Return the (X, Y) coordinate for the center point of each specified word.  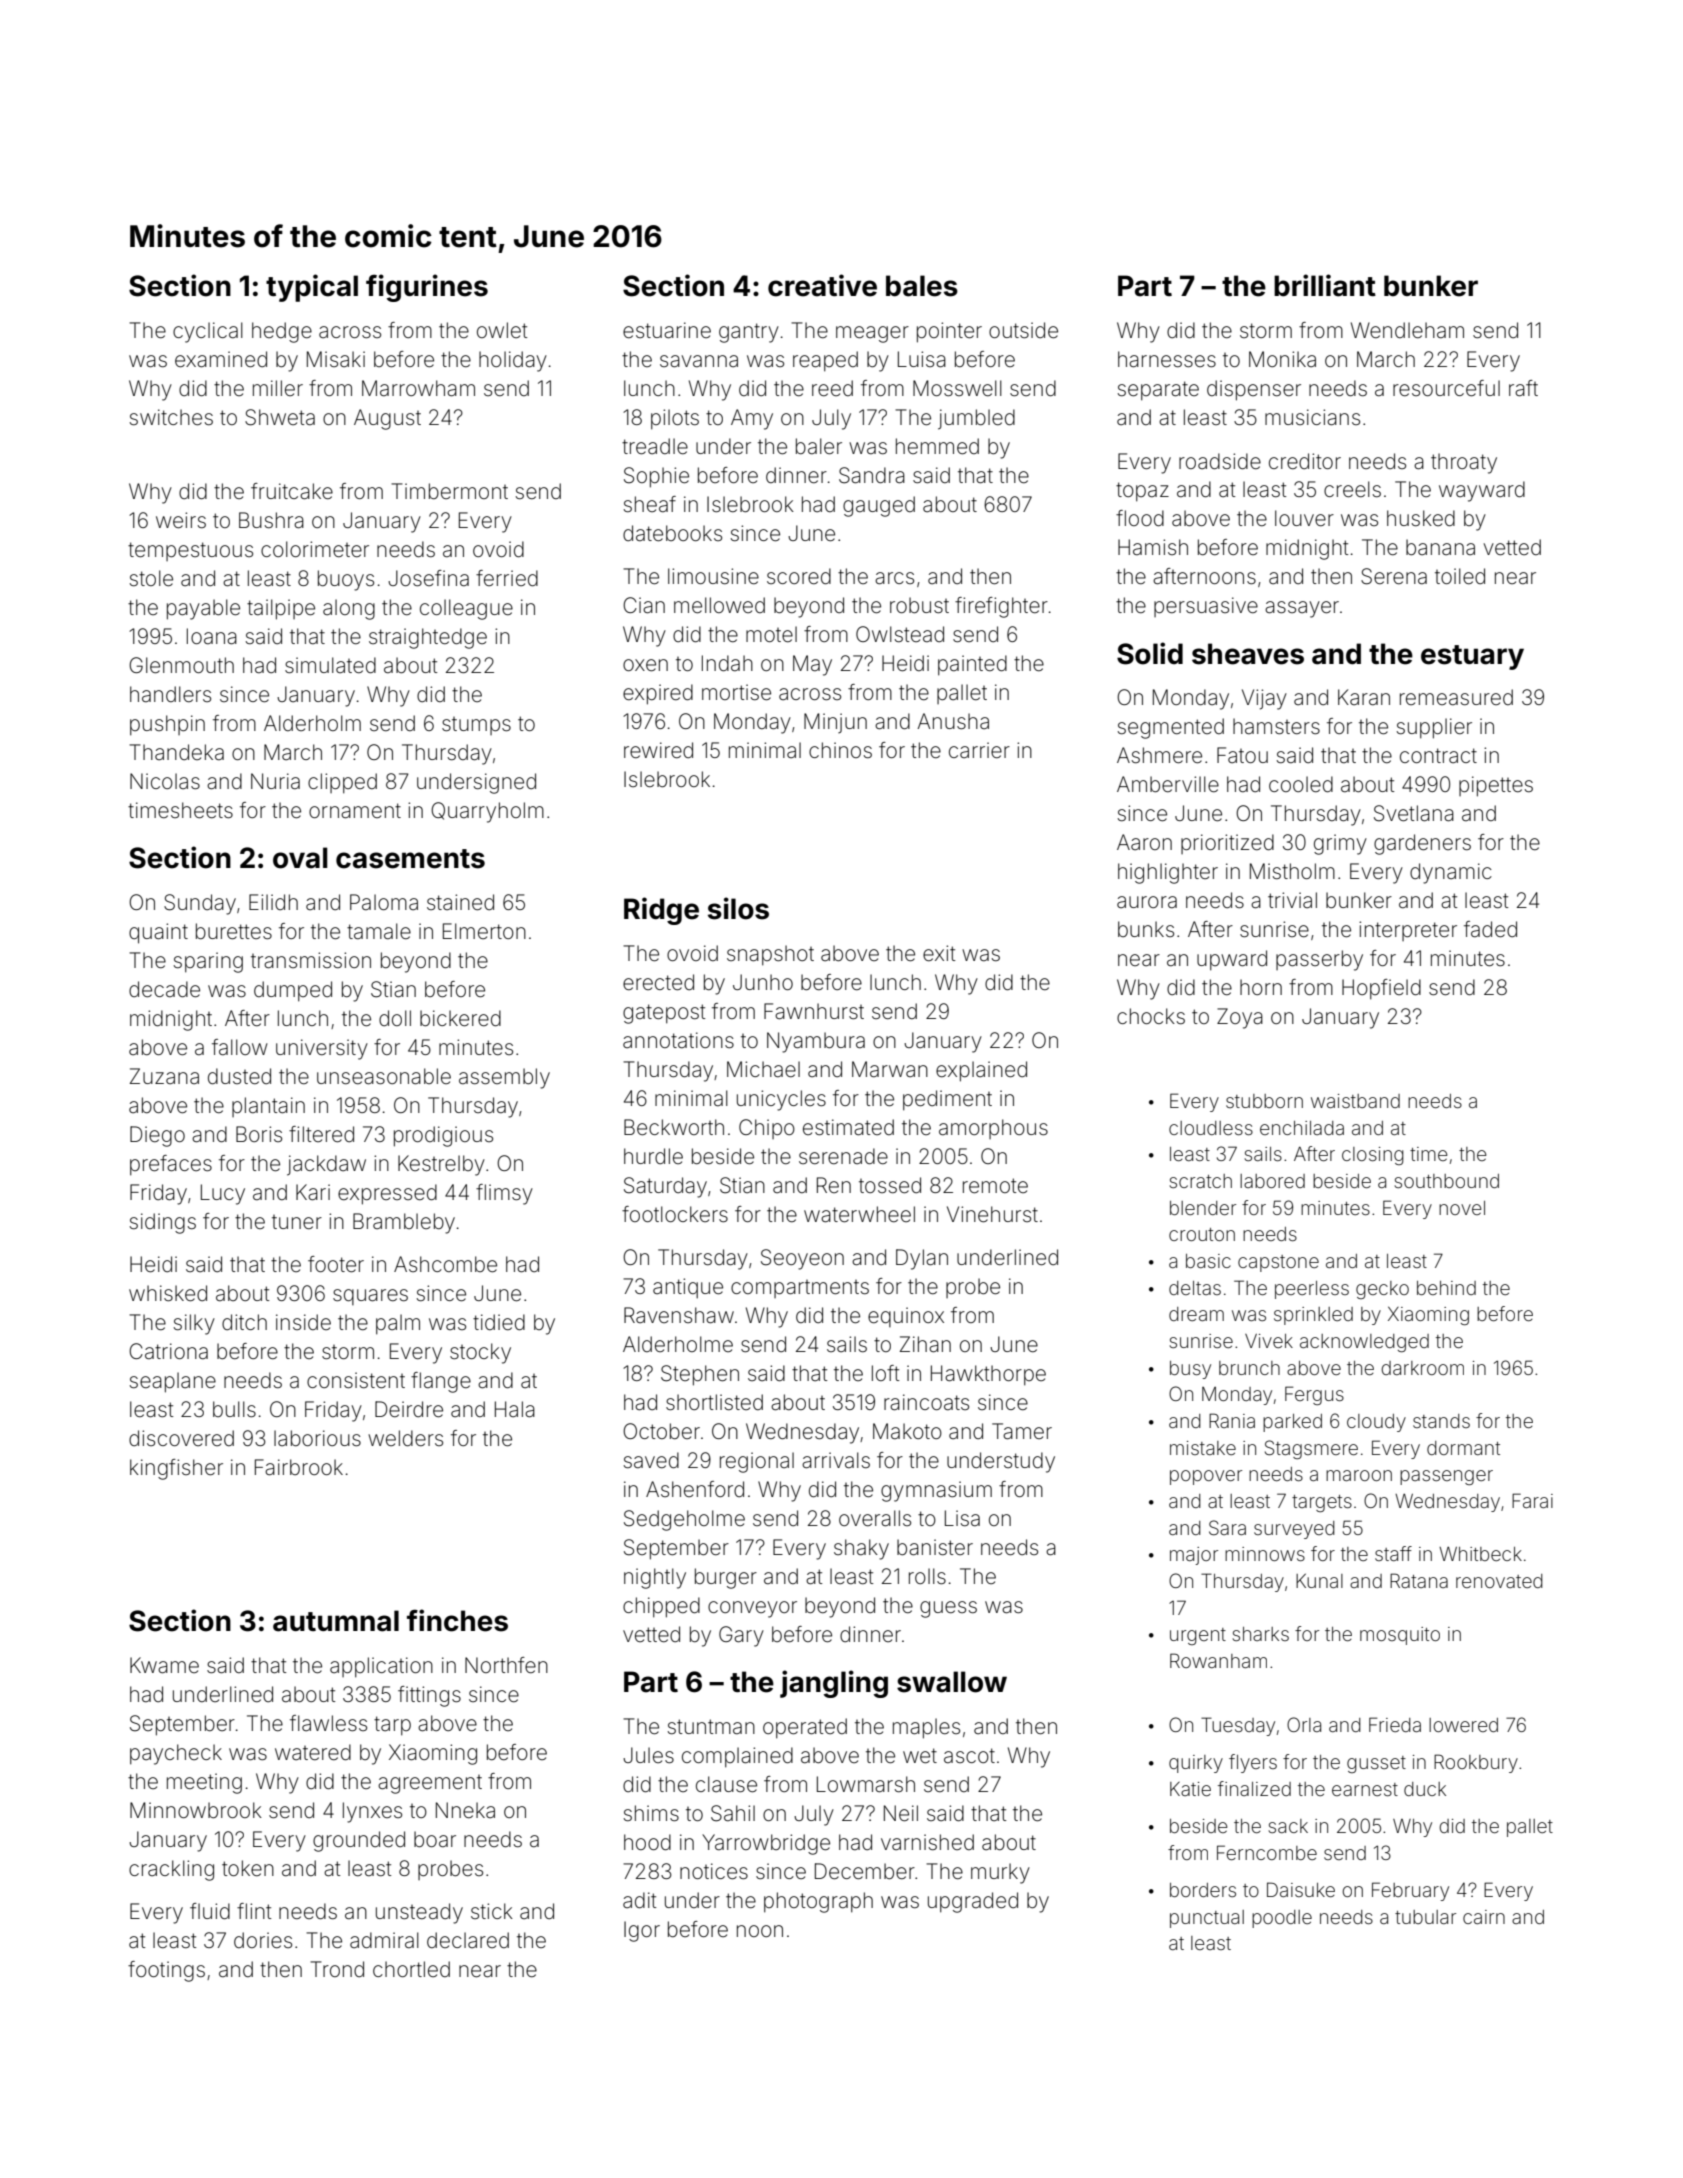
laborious (317, 1438)
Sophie (656, 477)
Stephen (700, 1375)
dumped (293, 991)
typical (312, 288)
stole (151, 578)
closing (1373, 1156)
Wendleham (1407, 330)
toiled (1460, 576)
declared (468, 1940)
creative (822, 285)
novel (1462, 1208)
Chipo (767, 1129)
